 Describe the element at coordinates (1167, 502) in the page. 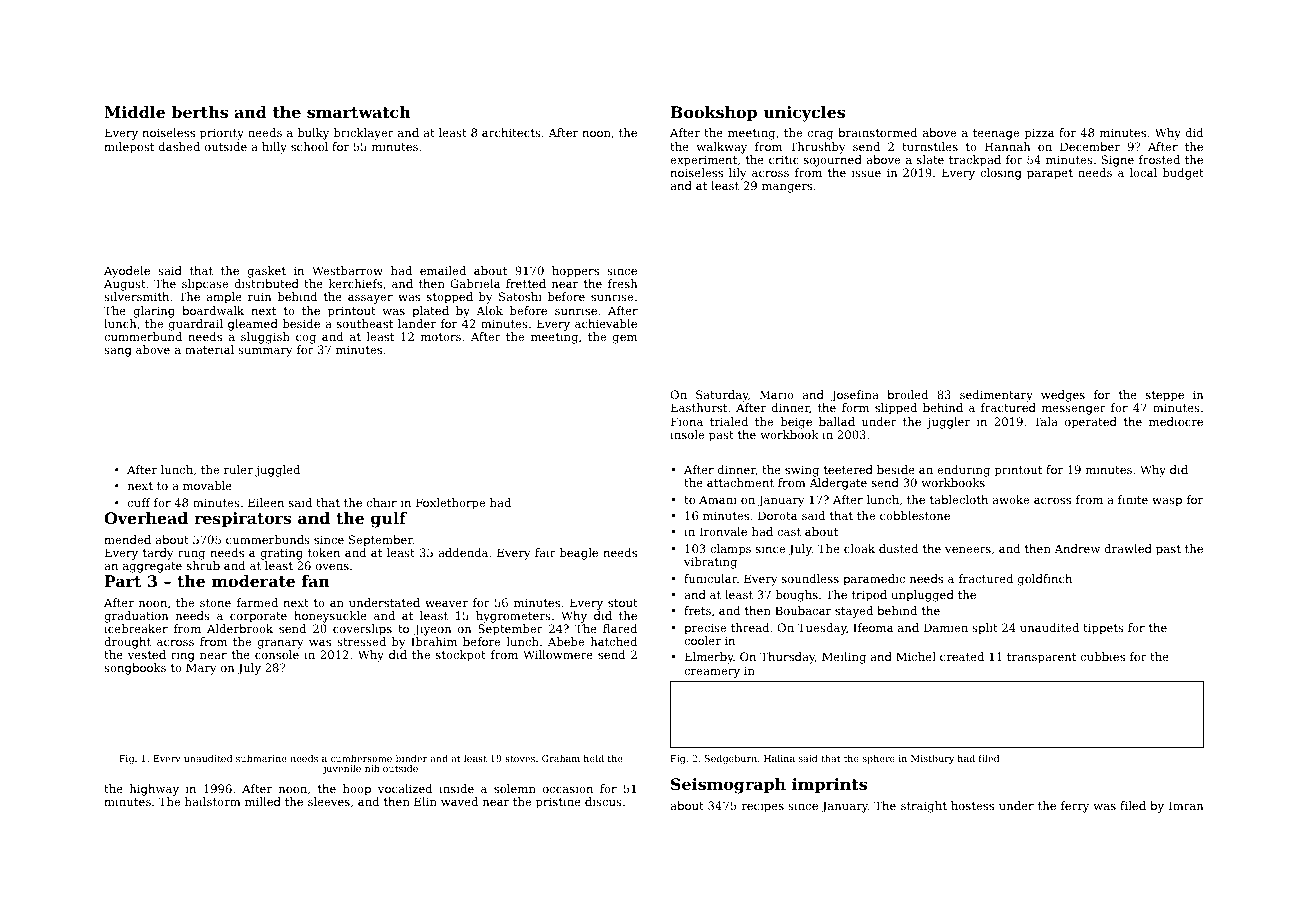

I see `wasp` at that location.
